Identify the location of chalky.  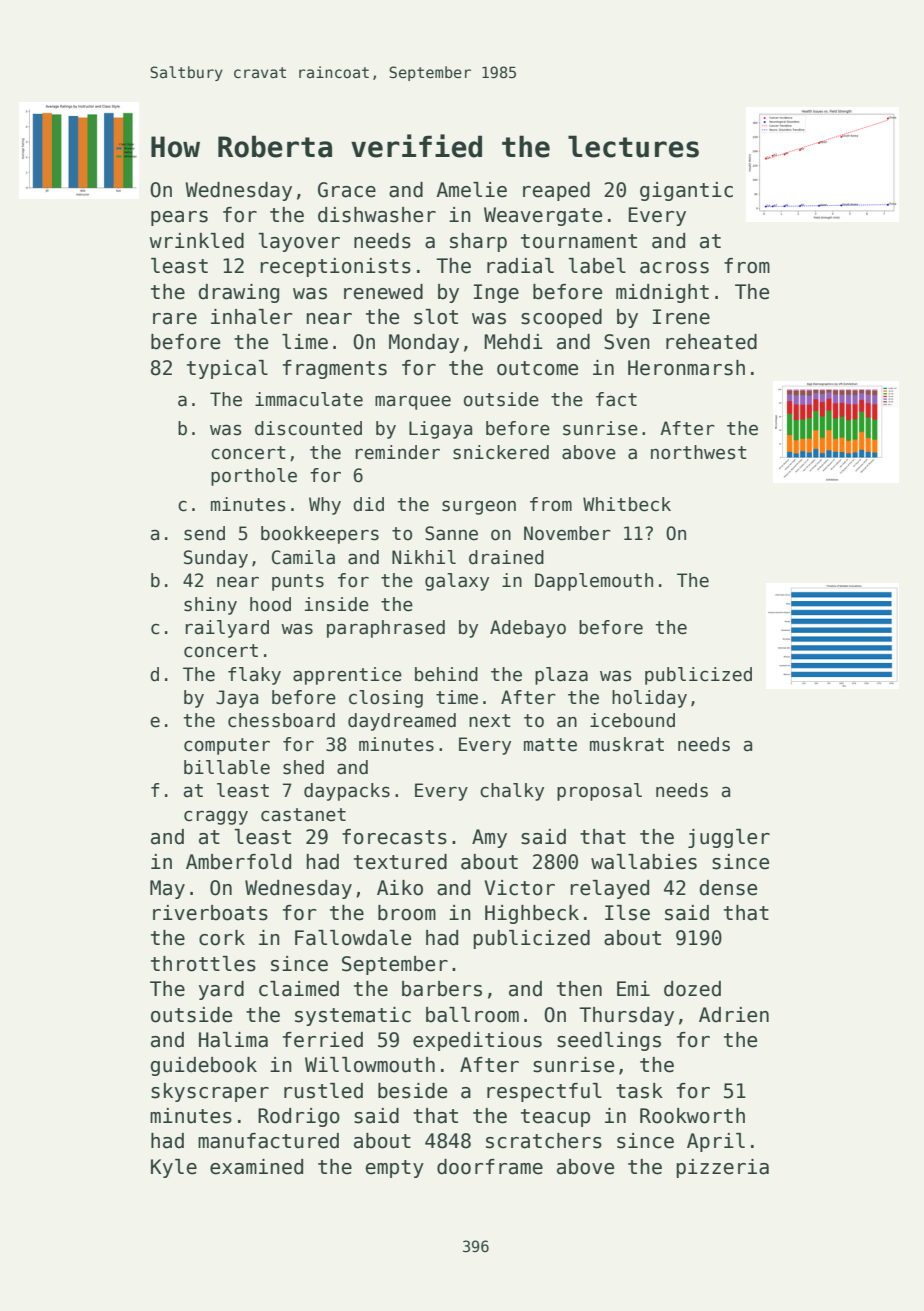
(512, 792).
